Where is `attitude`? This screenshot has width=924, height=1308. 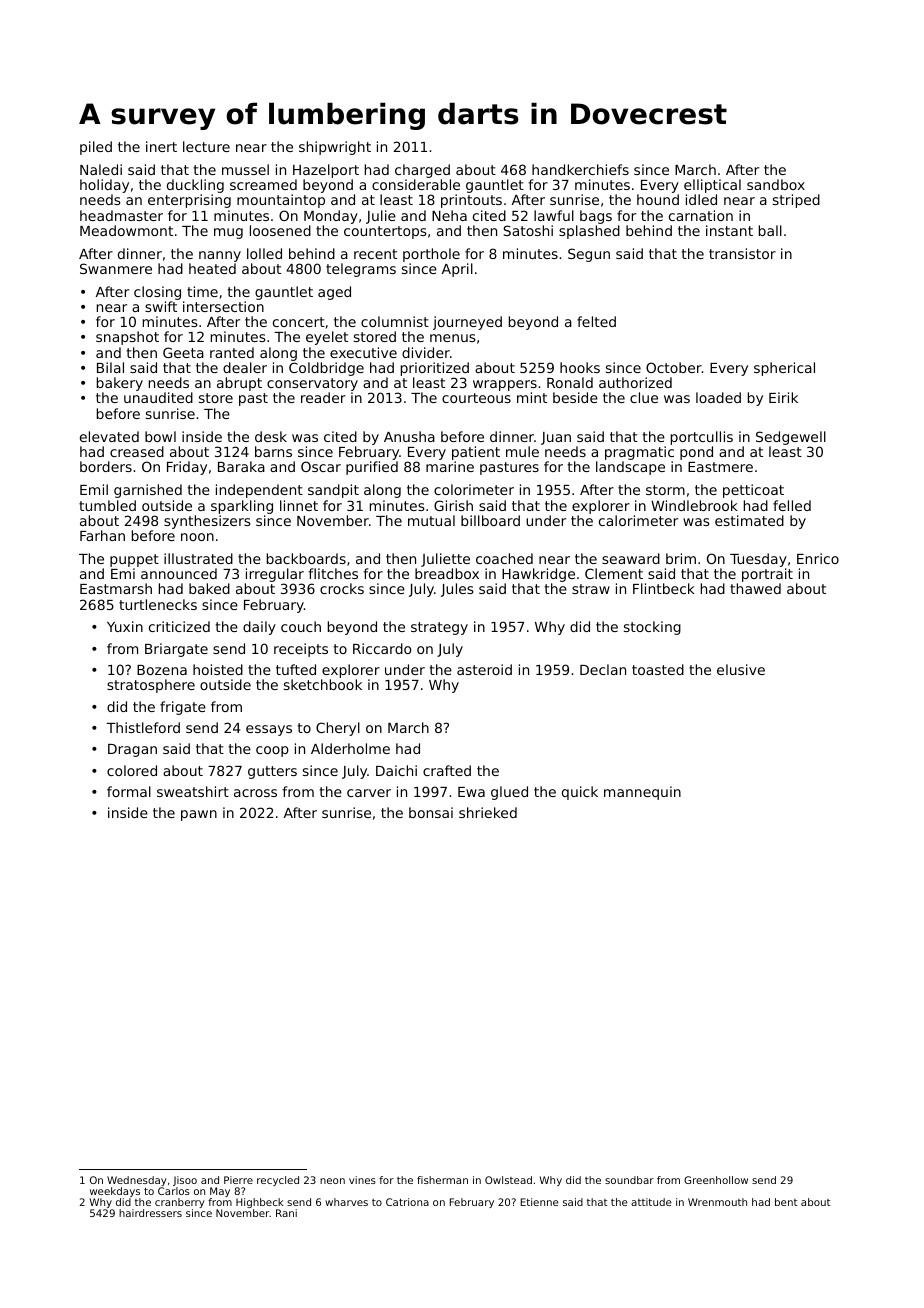
attitude is located at coordinates (651, 1202).
